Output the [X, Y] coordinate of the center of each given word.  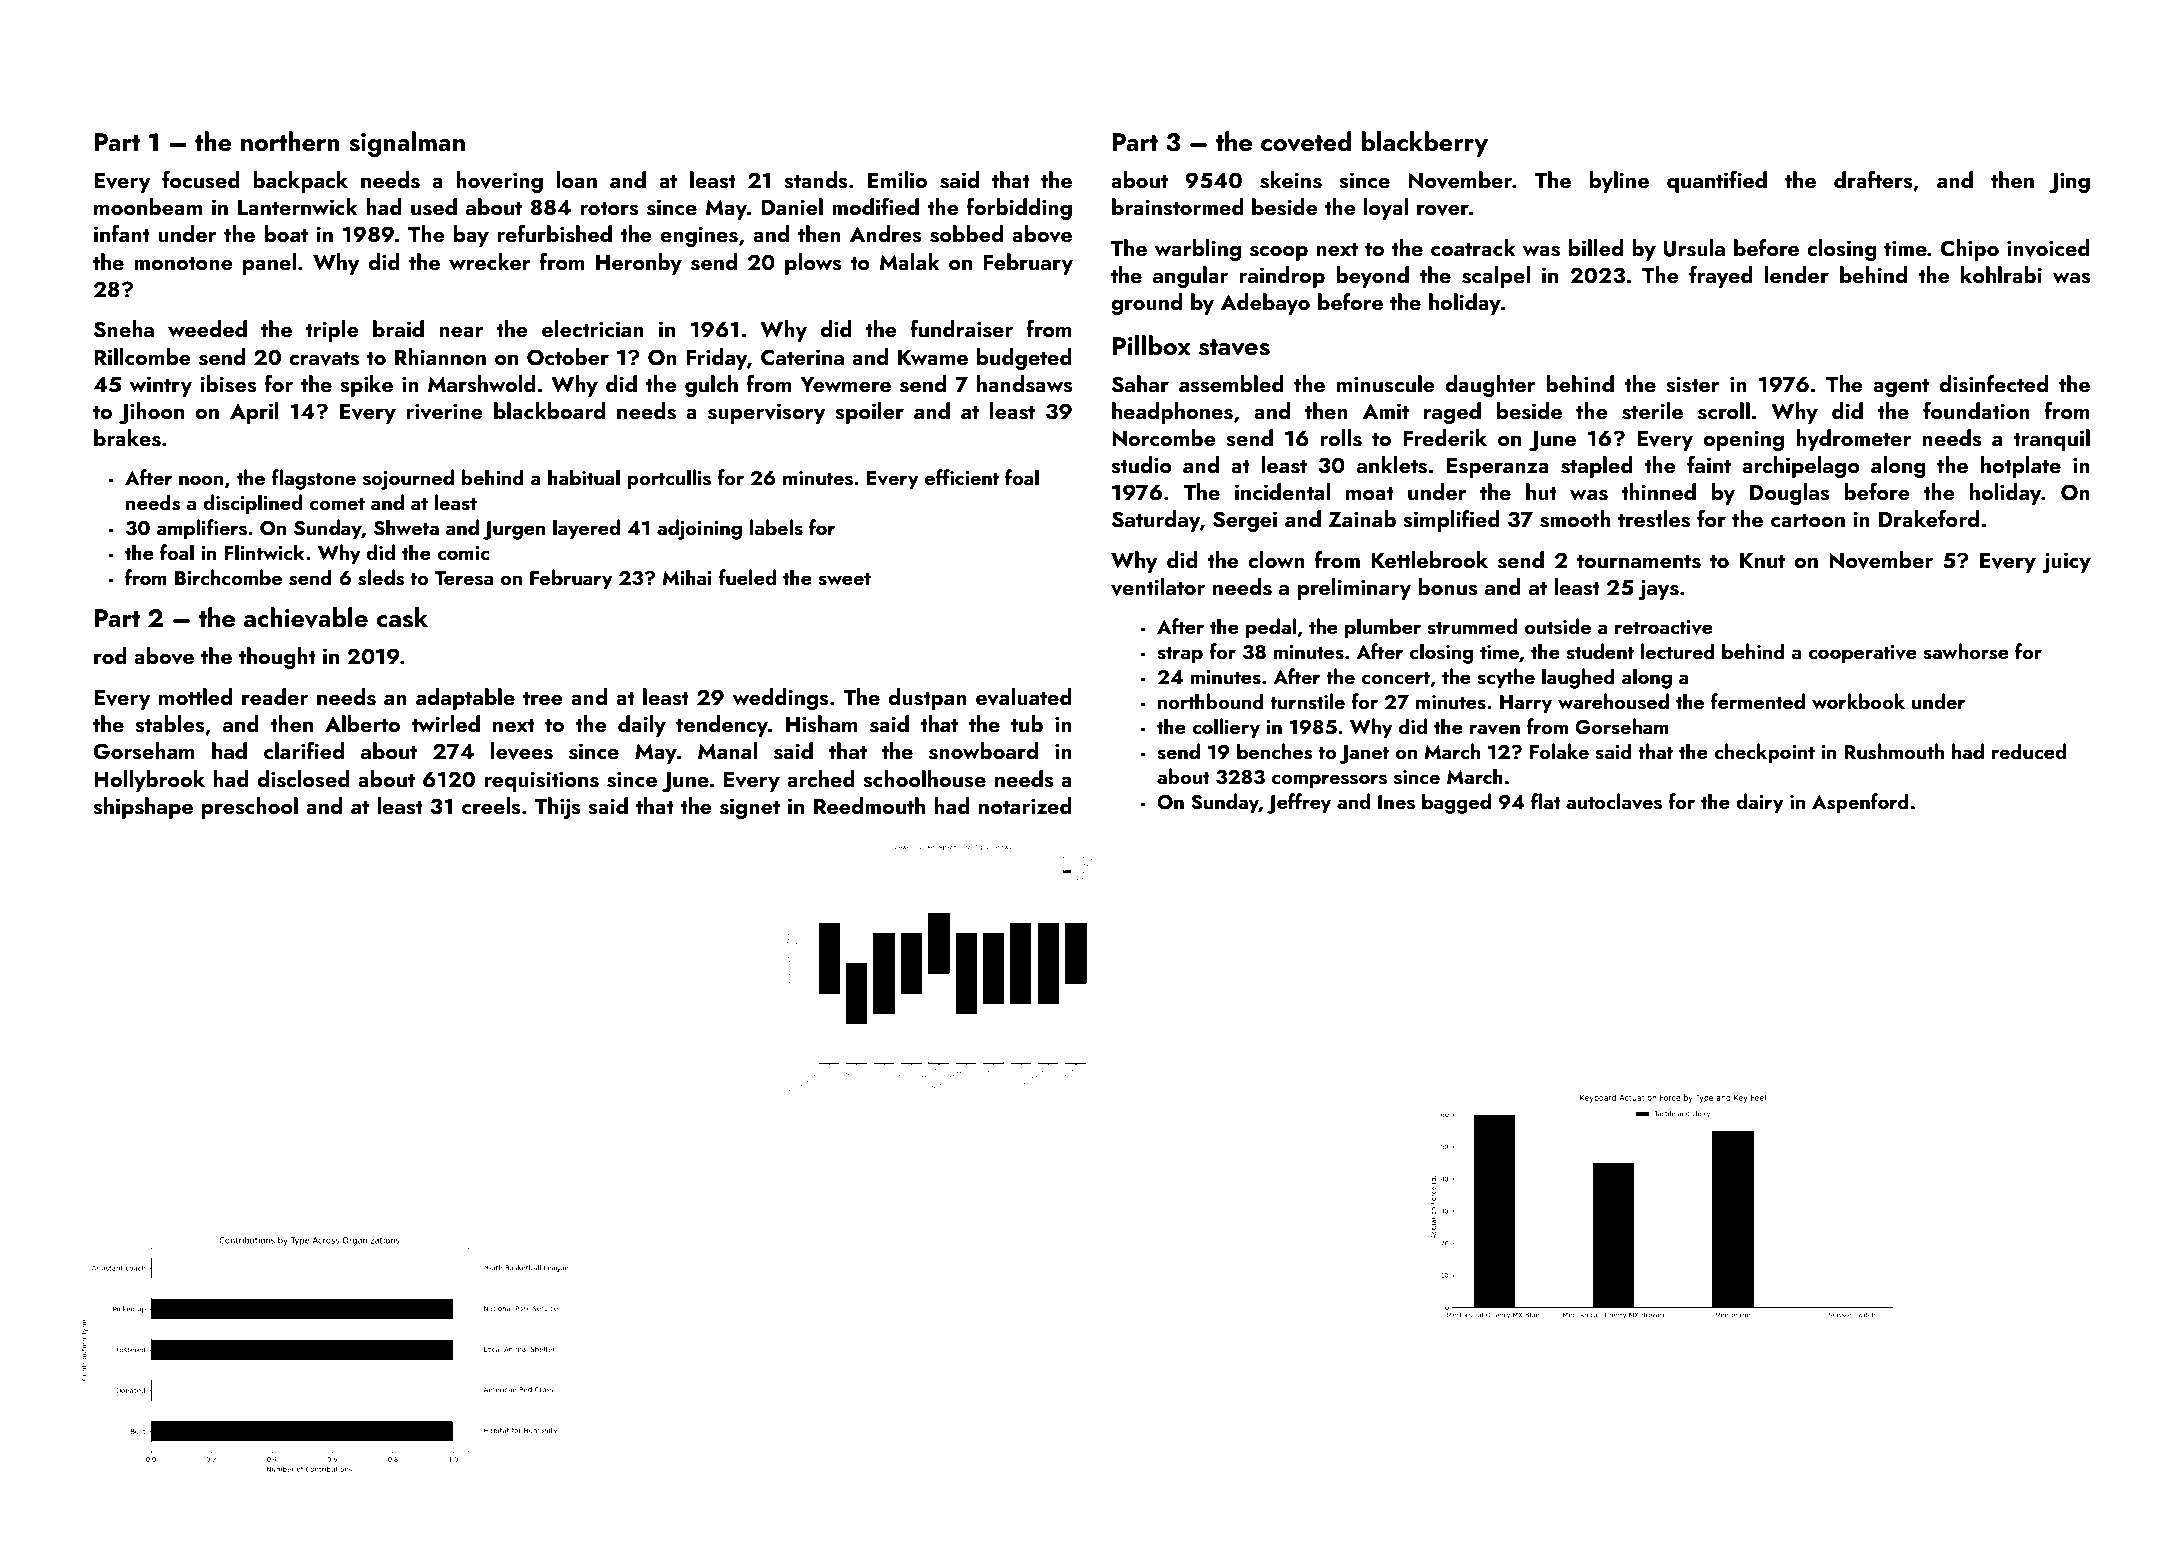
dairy [1760, 803]
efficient [962, 477]
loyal [1386, 209]
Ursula [1694, 248]
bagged [1456, 803]
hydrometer [1854, 440]
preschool [250, 808]
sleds [381, 577]
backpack [300, 182]
